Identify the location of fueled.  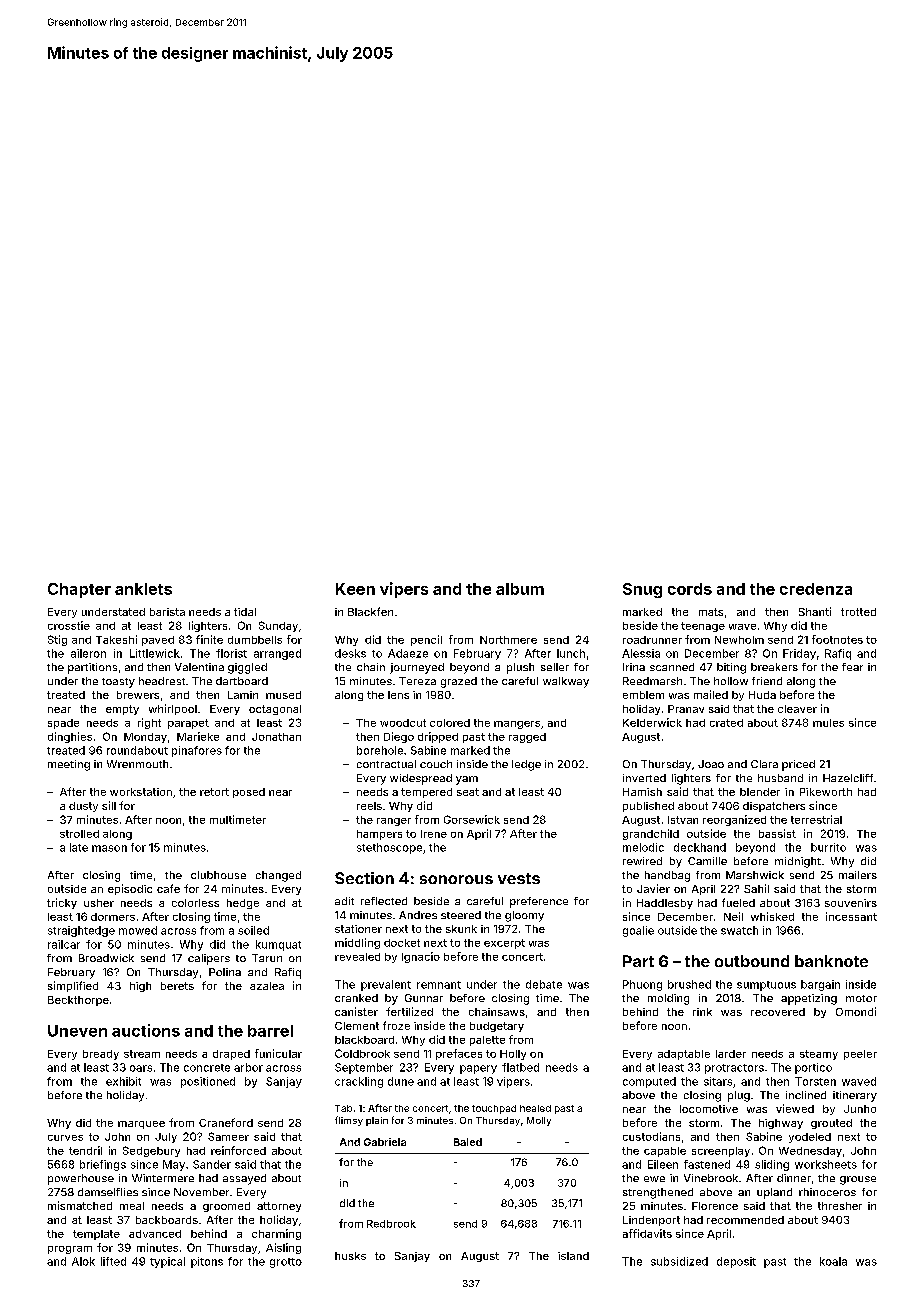
(738, 902).
